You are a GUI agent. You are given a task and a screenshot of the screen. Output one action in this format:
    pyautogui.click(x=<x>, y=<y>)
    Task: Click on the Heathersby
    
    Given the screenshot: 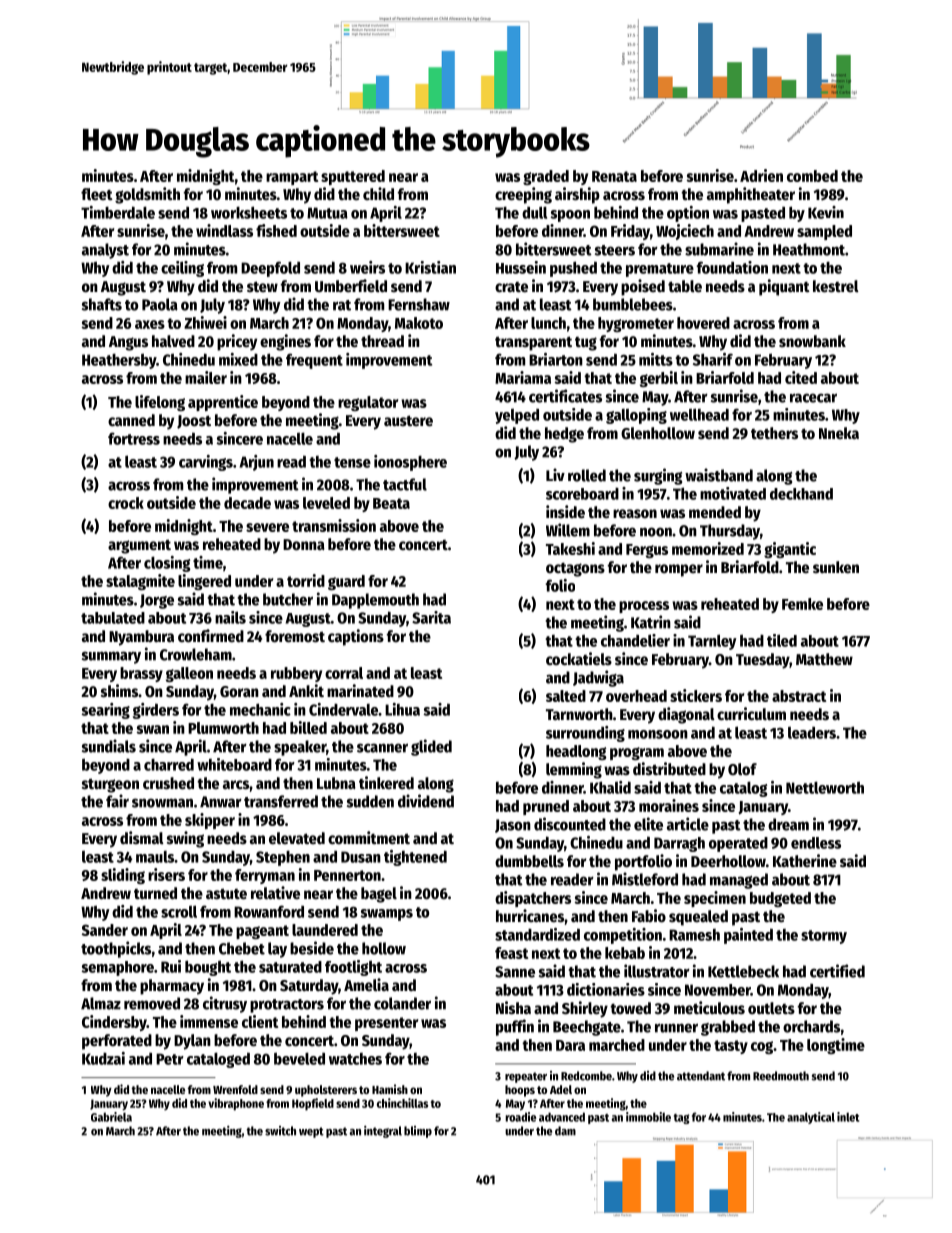 What is the action you would take?
    pyautogui.click(x=119, y=361)
